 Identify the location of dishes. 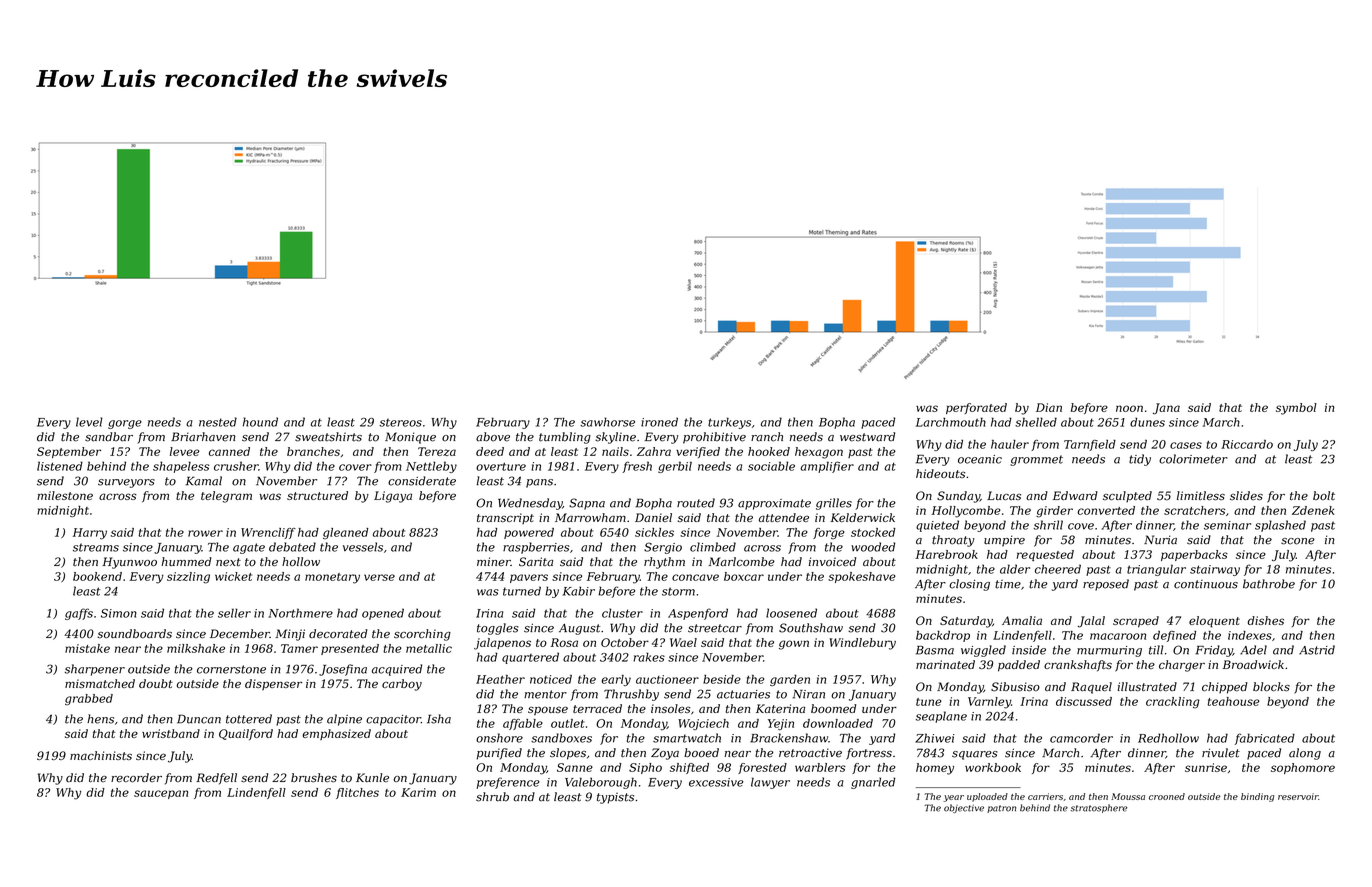
(1266, 620).
